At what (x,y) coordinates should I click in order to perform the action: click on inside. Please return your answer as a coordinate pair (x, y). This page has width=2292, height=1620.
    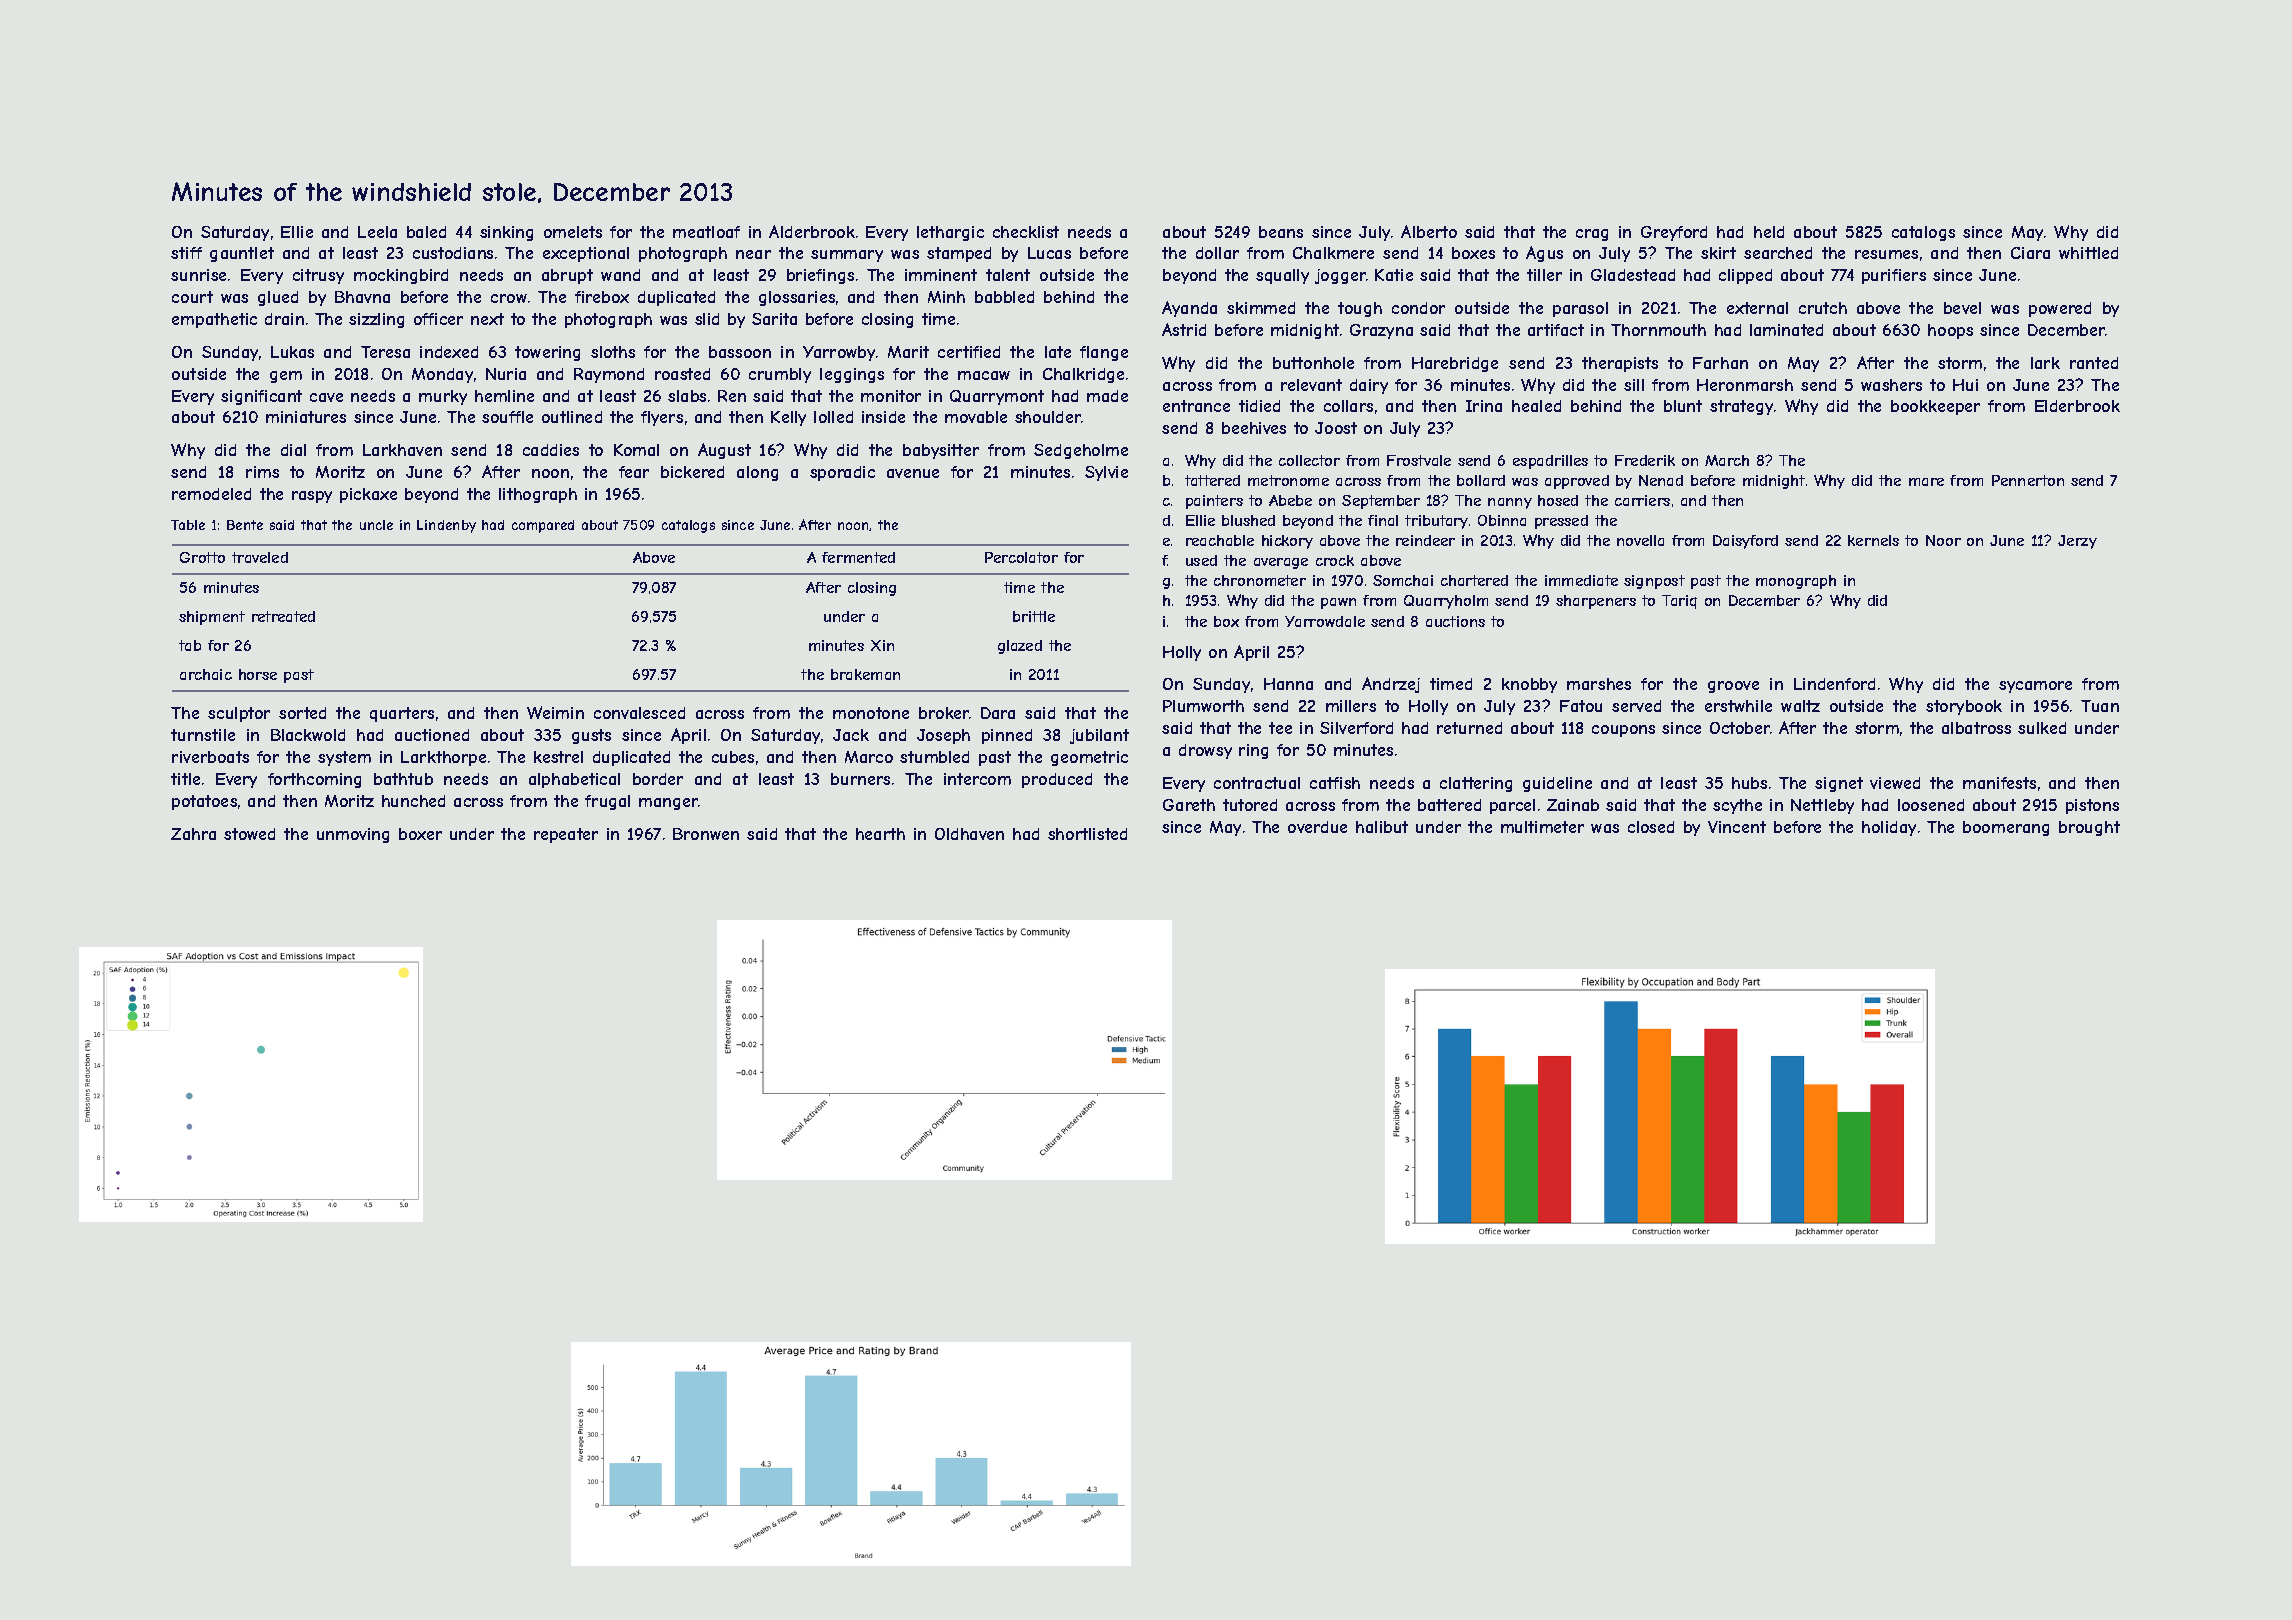
    Looking at the image, I should click on (883, 417).
